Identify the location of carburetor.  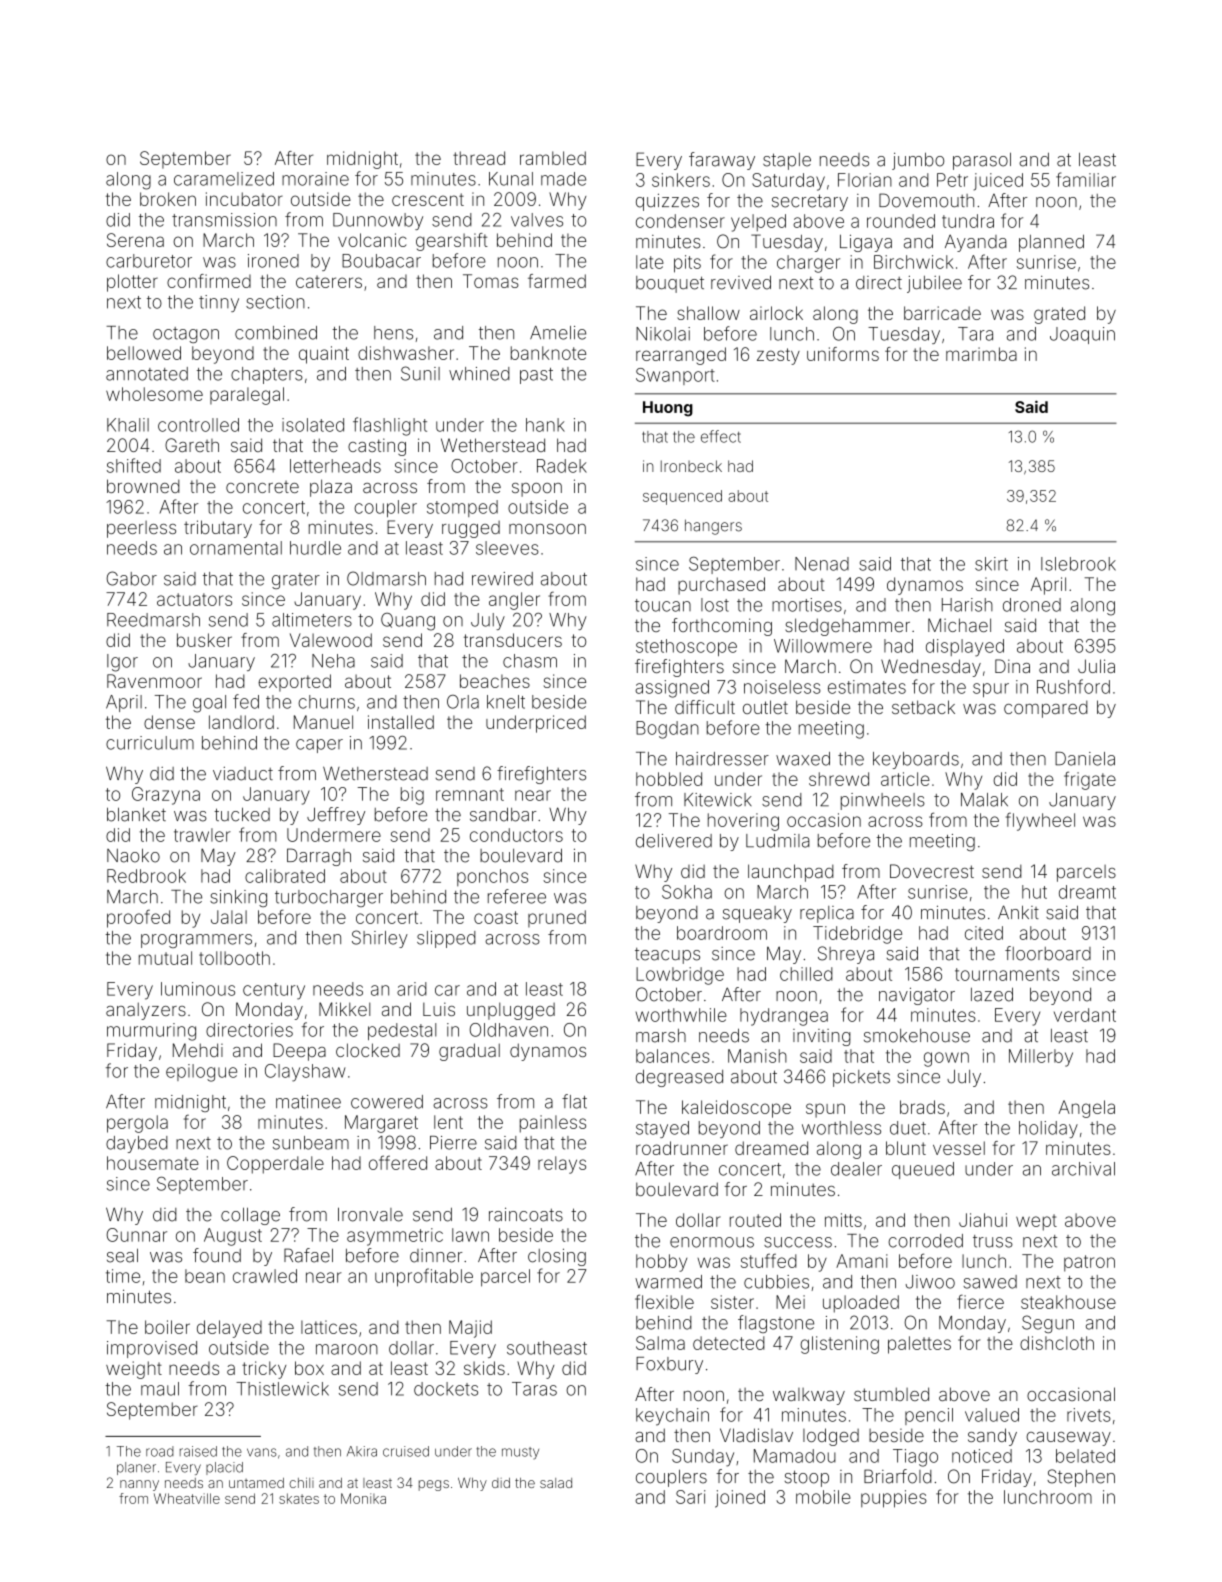
(149, 261).
